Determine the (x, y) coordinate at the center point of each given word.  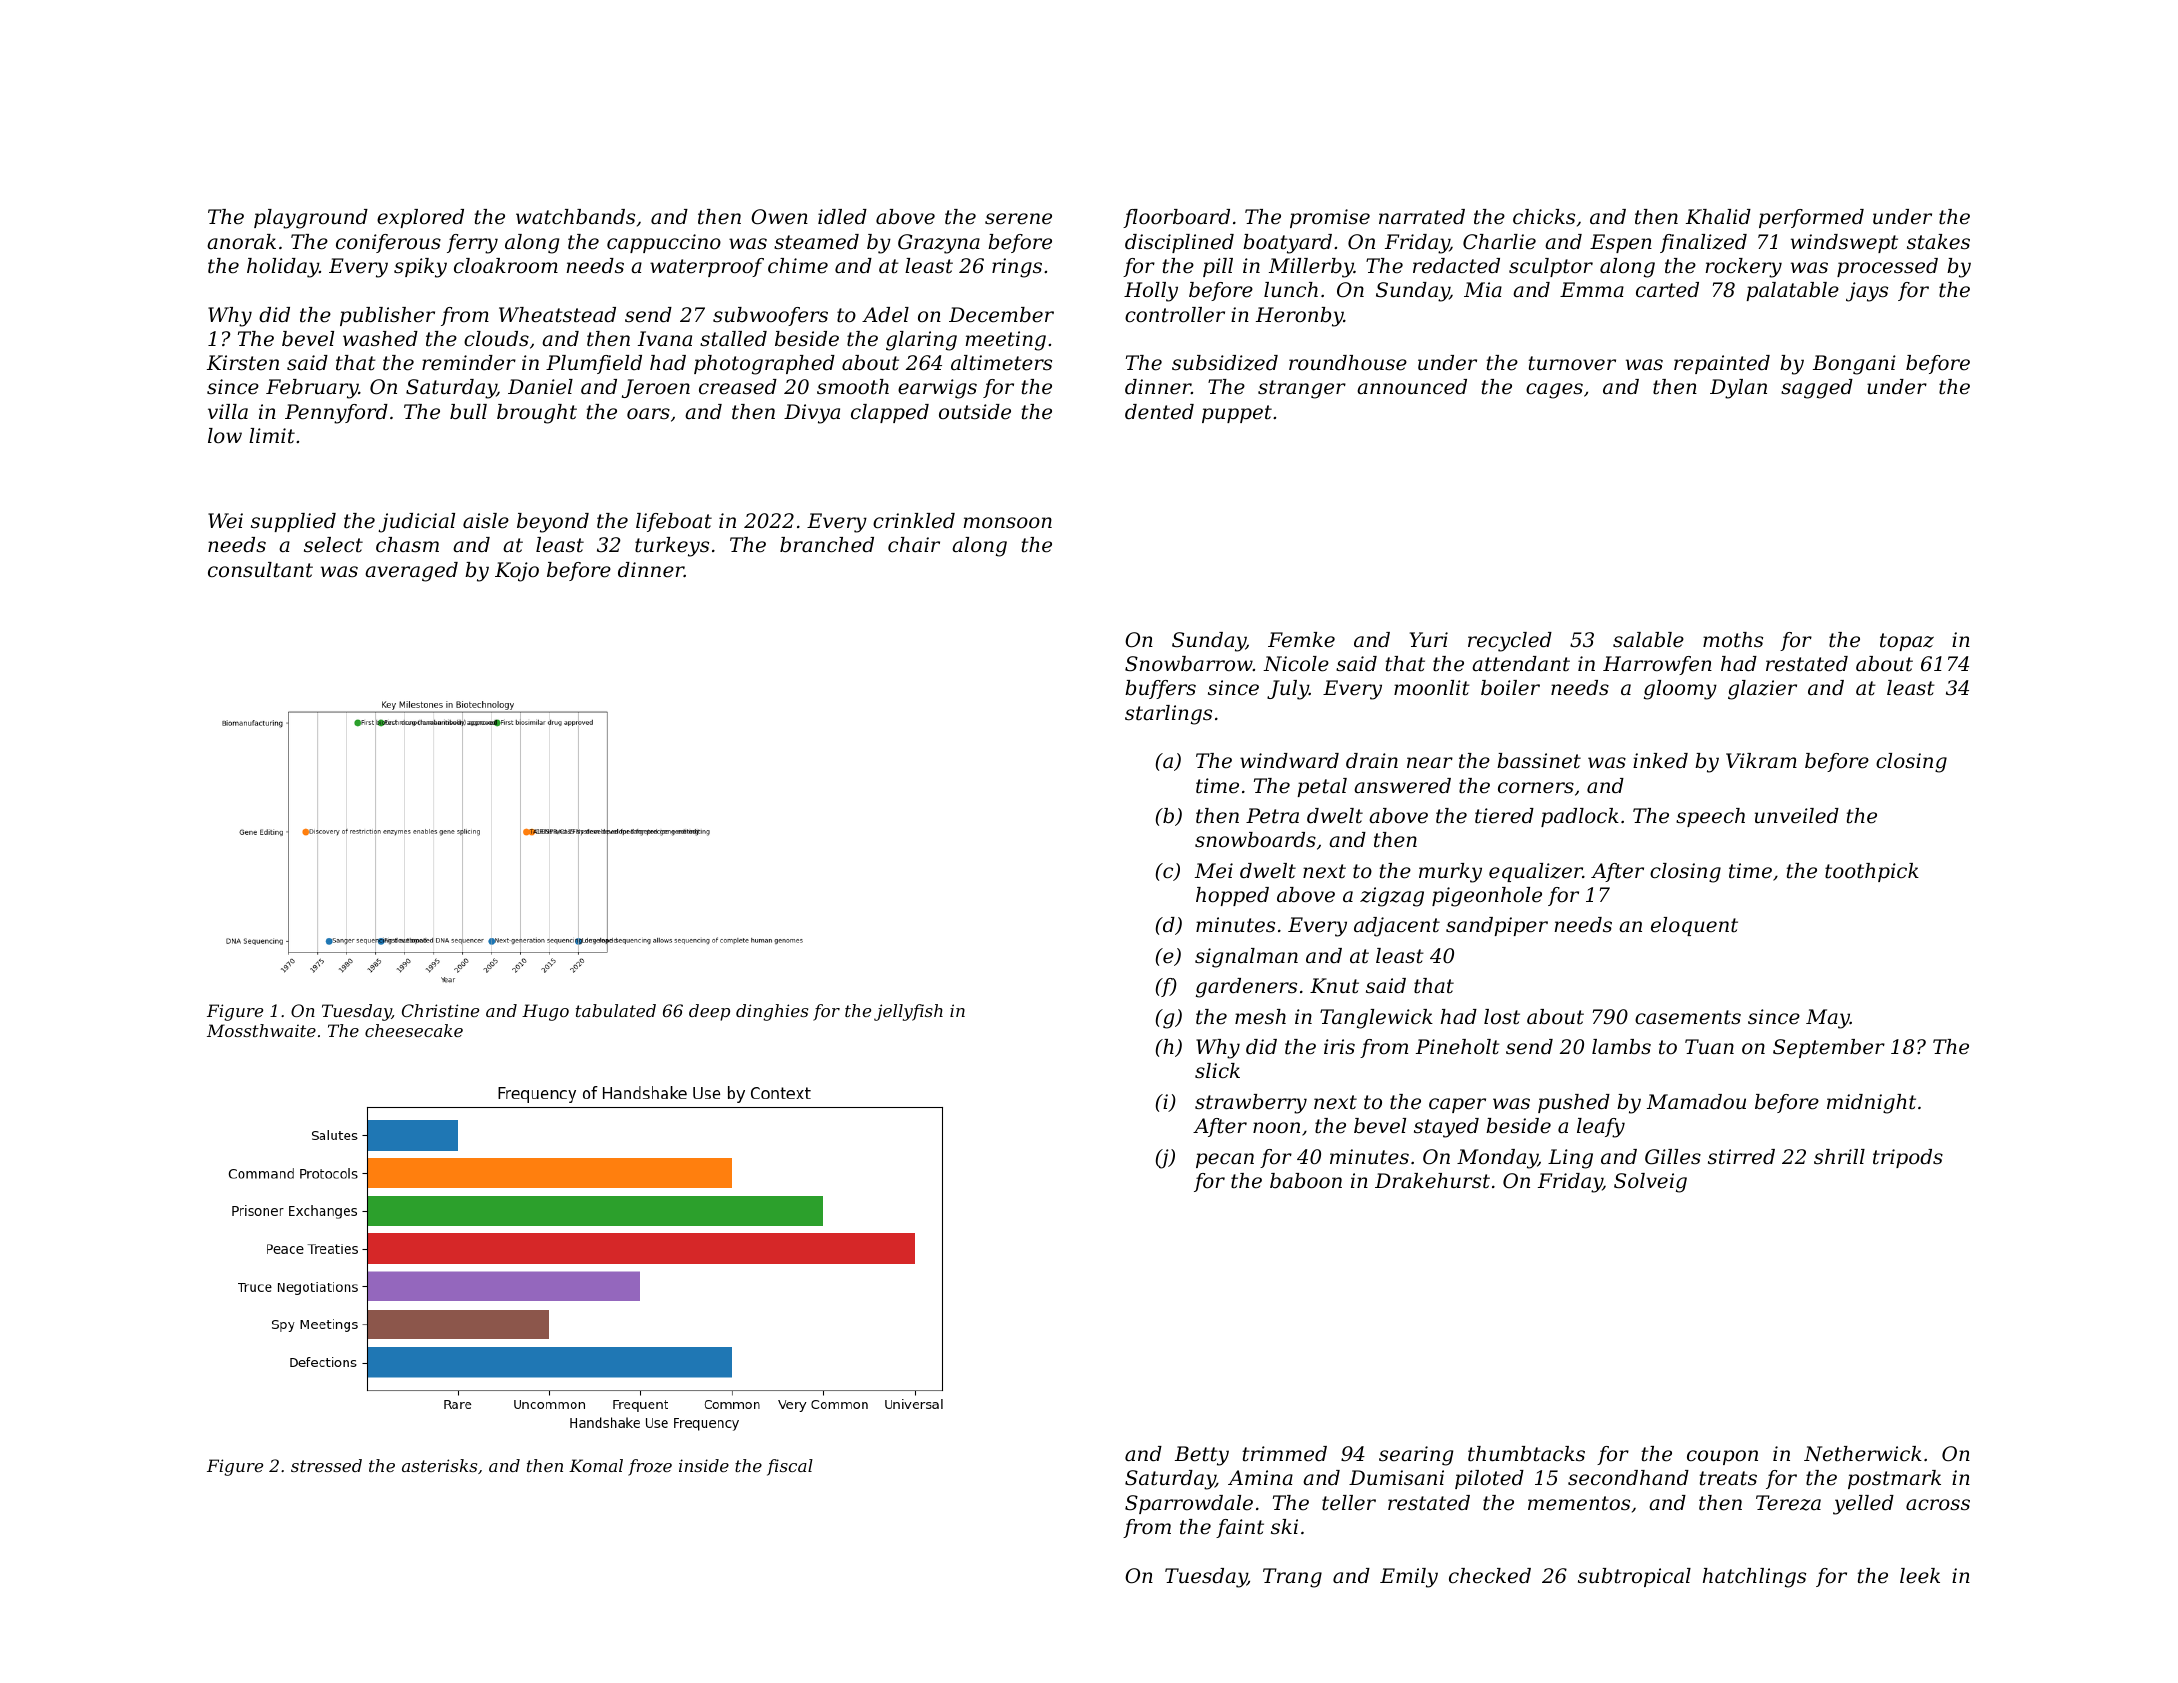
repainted (1722, 364)
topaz (1907, 642)
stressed (326, 1465)
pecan (1225, 1160)
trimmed (1285, 1454)
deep (709, 1012)
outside (975, 412)
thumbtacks (1526, 1454)
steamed (816, 242)
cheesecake (414, 1030)
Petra (1272, 816)
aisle (486, 521)
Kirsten (243, 363)
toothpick (1872, 872)
